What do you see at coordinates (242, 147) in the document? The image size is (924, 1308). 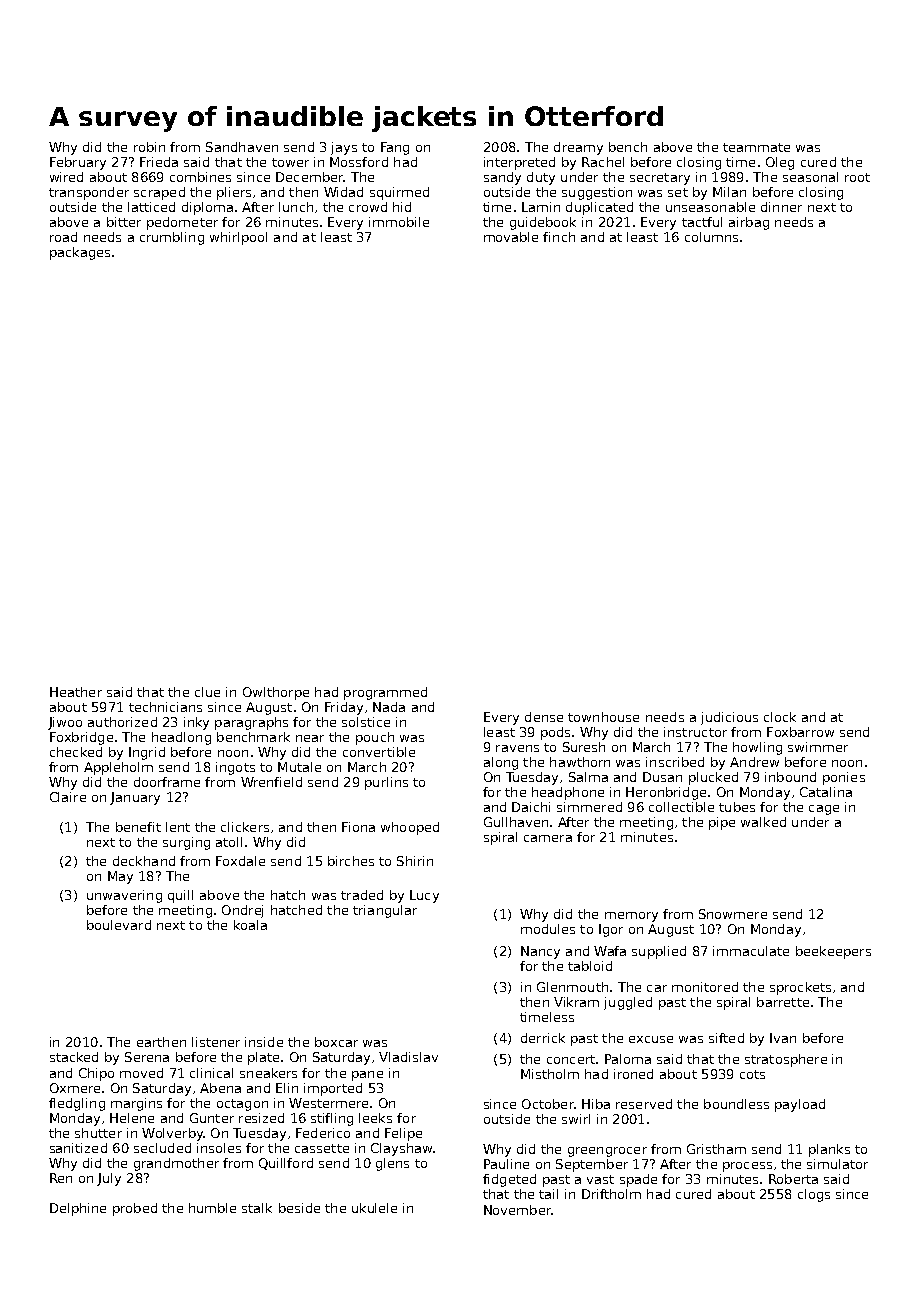 I see `Sandhaven` at bounding box center [242, 147].
